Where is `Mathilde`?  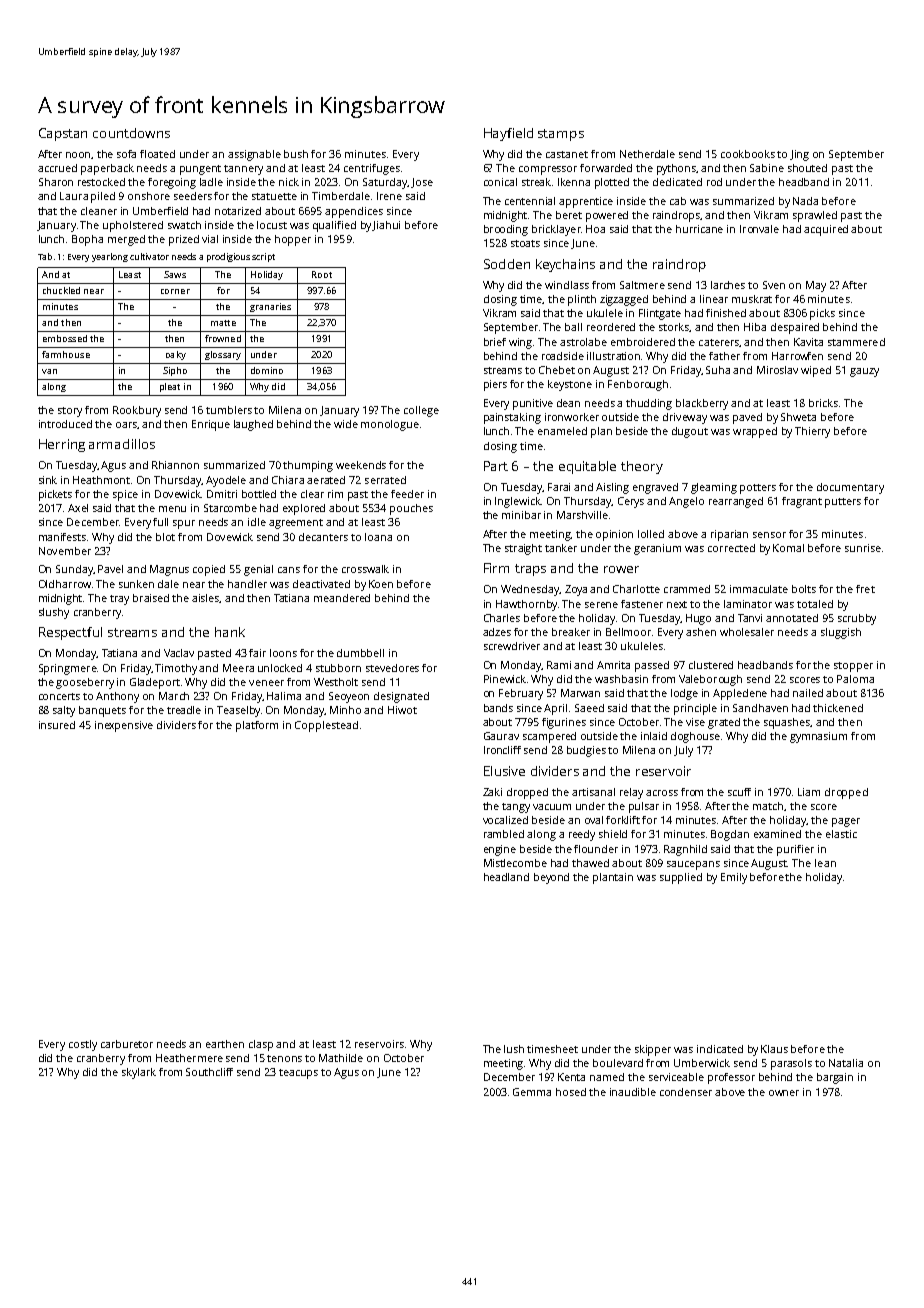
Mathilde is located at coordinates (341, 1058).
